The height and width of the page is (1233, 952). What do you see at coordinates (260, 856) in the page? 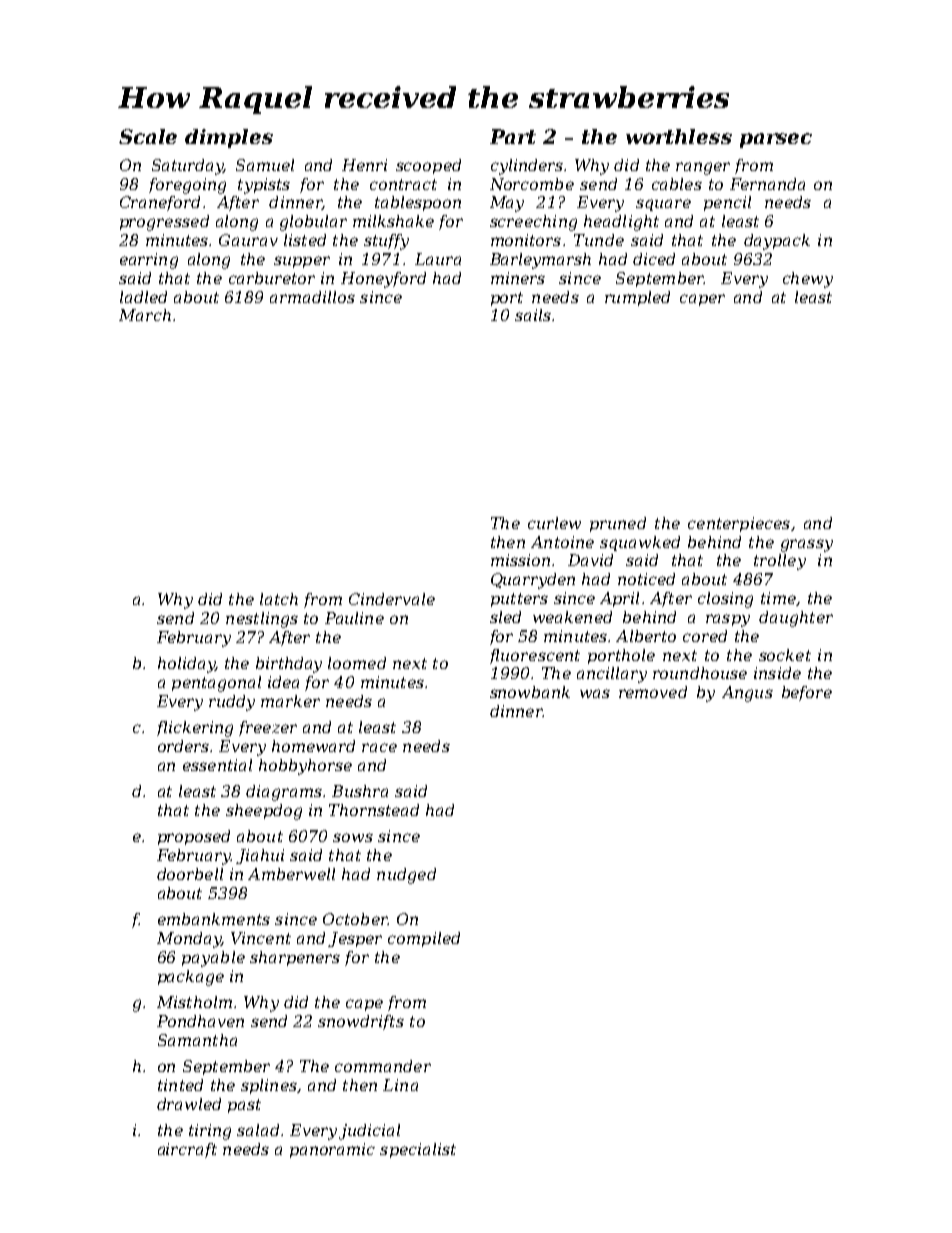
I see `Jiahui` at bounding box center [260, 856].
